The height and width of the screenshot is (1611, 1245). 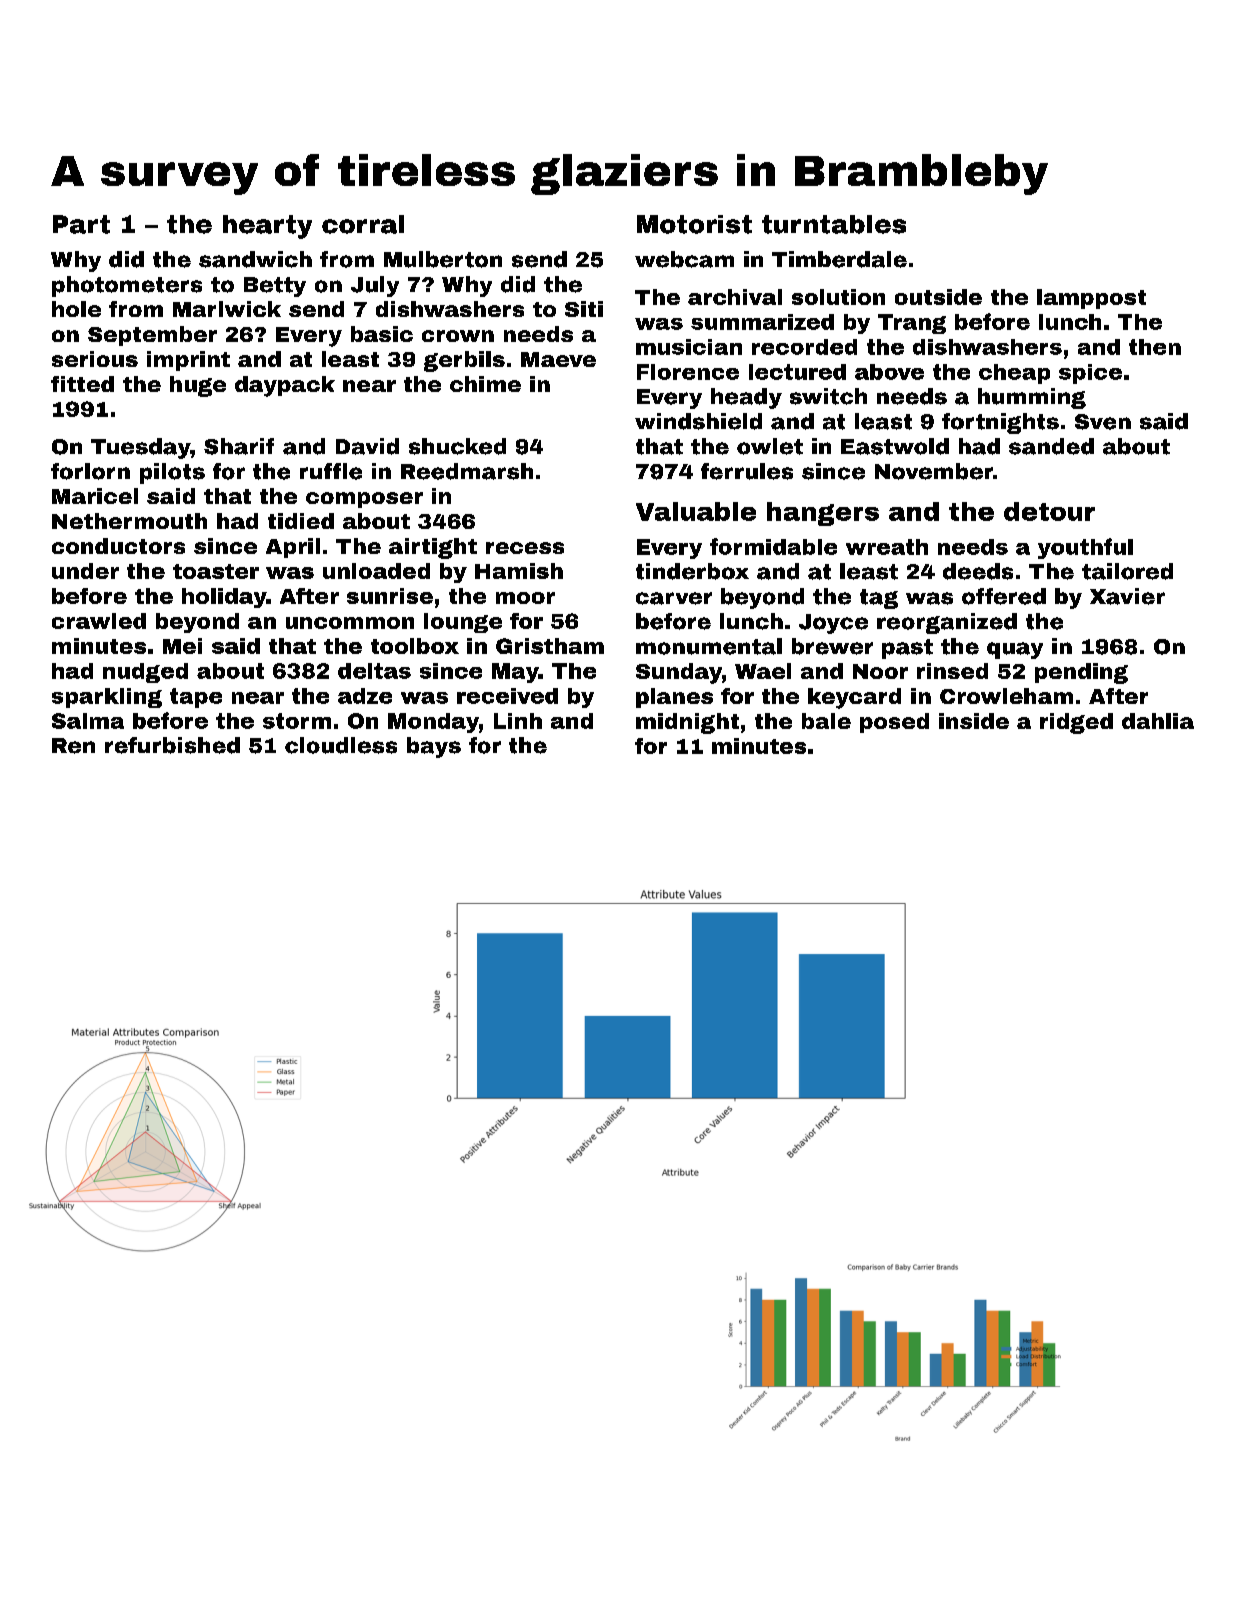 What do you see at coordinates (938, 297) in the screenshot?
I see `outside` at bounding box center [938, 297].
